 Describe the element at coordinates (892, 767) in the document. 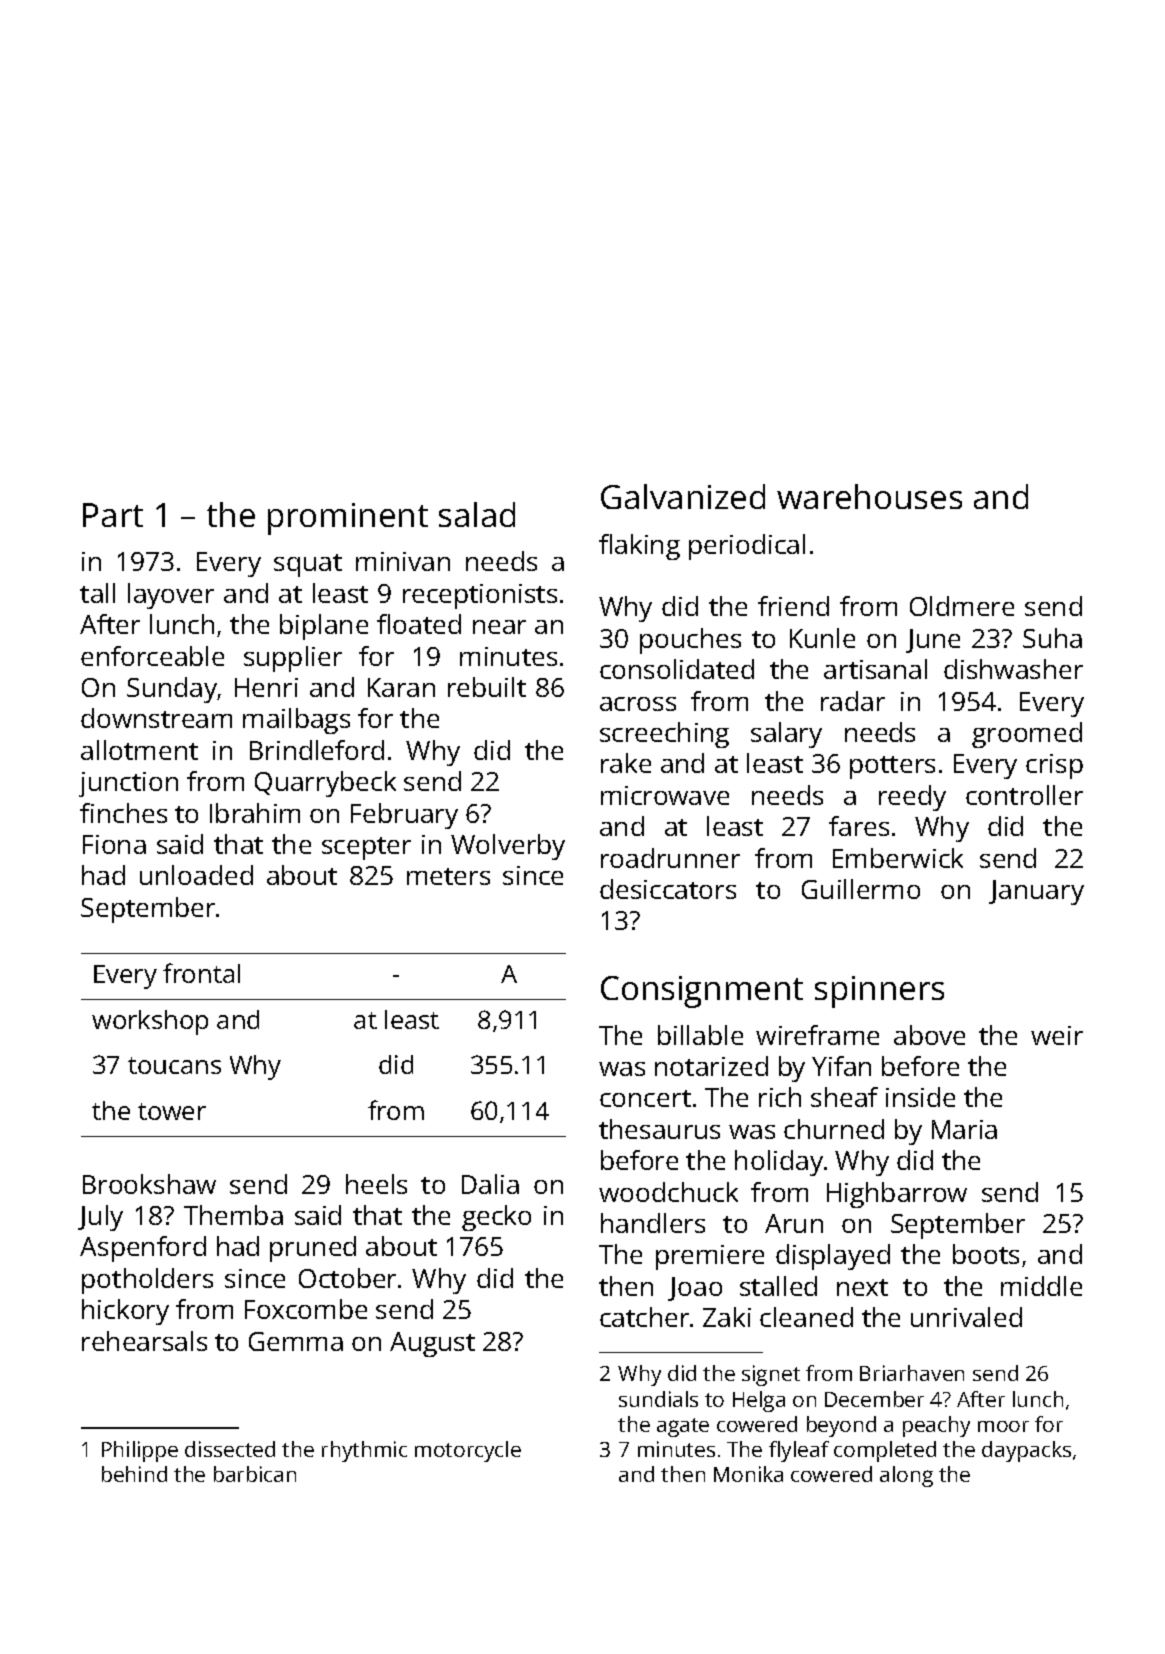

I see `potters` at that location.
